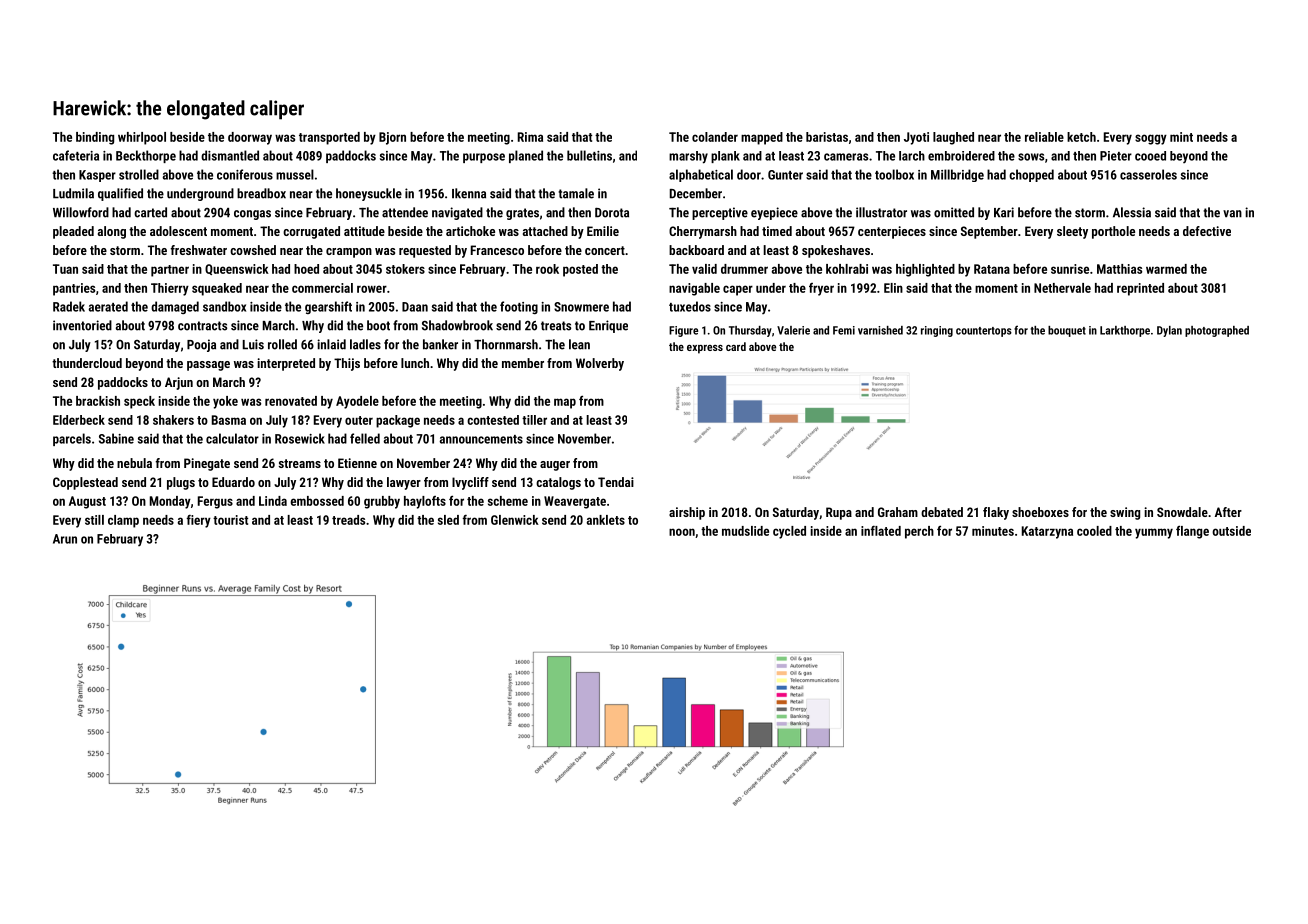 The height and width of the document is (924, 1308). What do you see at coordinates (1113, 232) in the document?
I see `porthole` at bounding box center [1113, 232].
